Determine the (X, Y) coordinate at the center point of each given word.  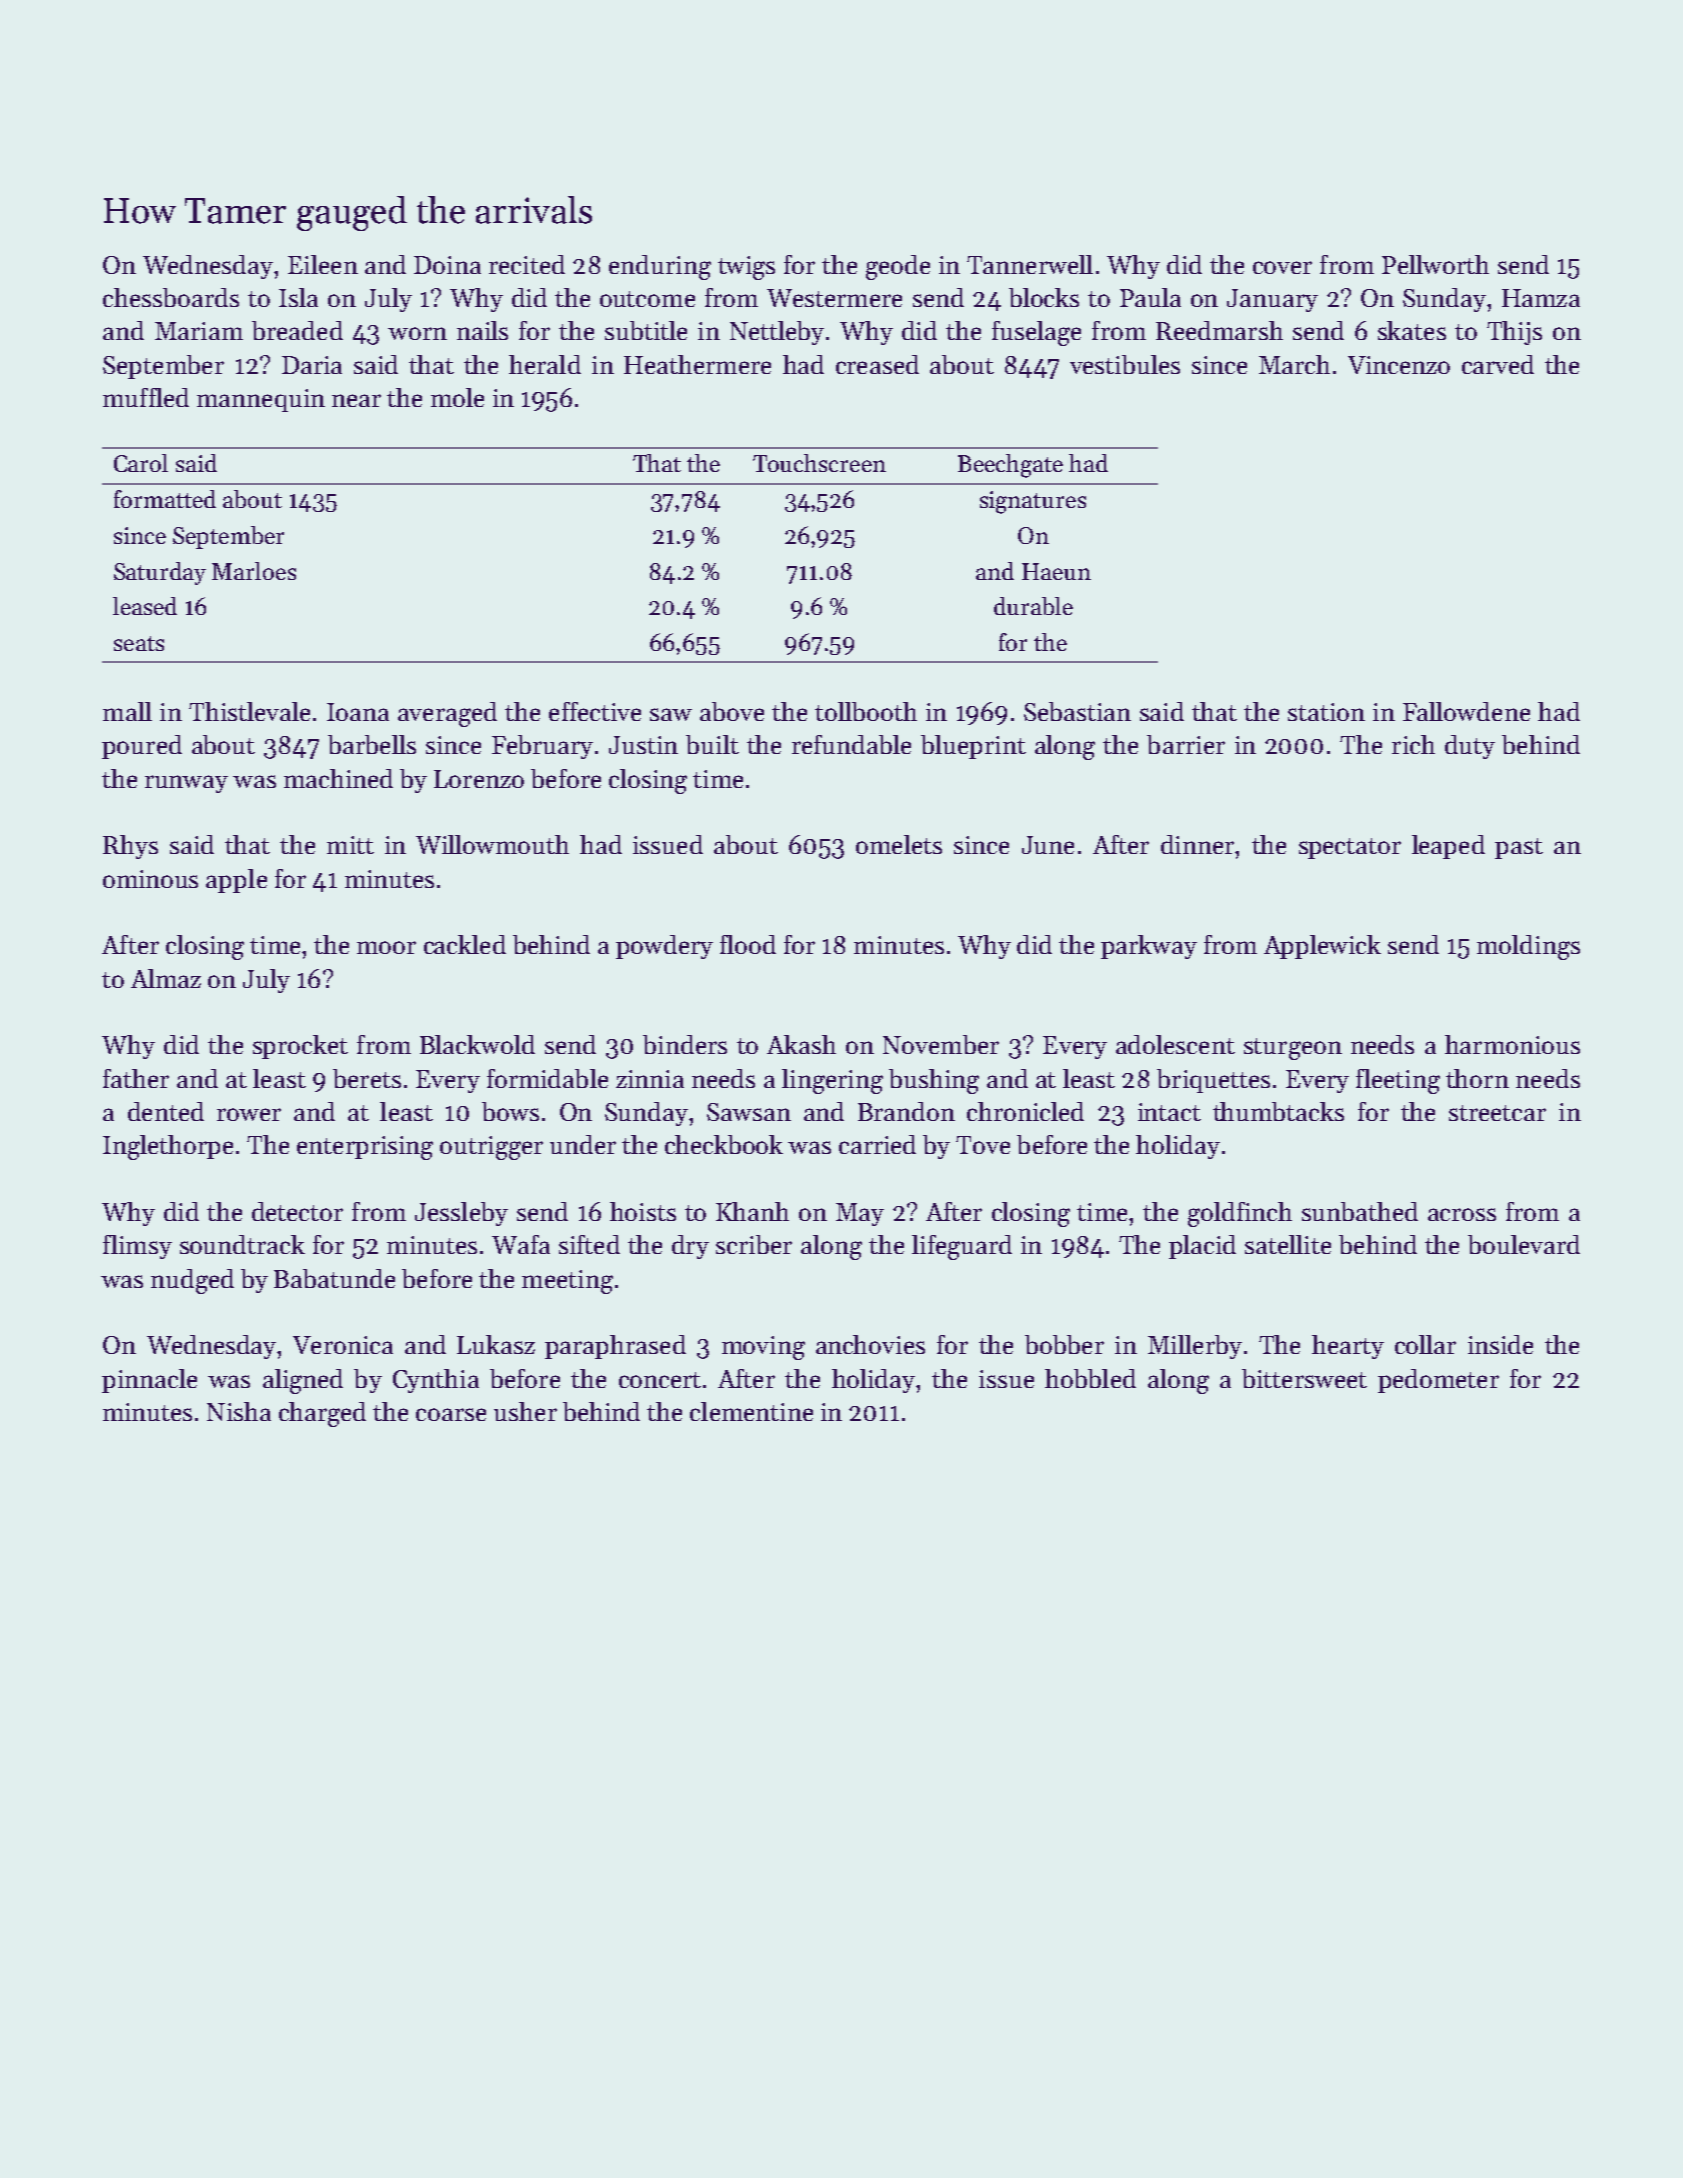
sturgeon (1293, 1049)
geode (898, 267)
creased (877, 364)
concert (660, 1380)
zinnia (650, 1079)
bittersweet (1304, 1378)
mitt (350, 845)
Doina (447, 265)
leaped (1448, 847)
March (1294, 364)
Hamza (1541, 298)
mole (457, 397)
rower (249, 1114)
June (1048, 845)
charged (322, 1414)
